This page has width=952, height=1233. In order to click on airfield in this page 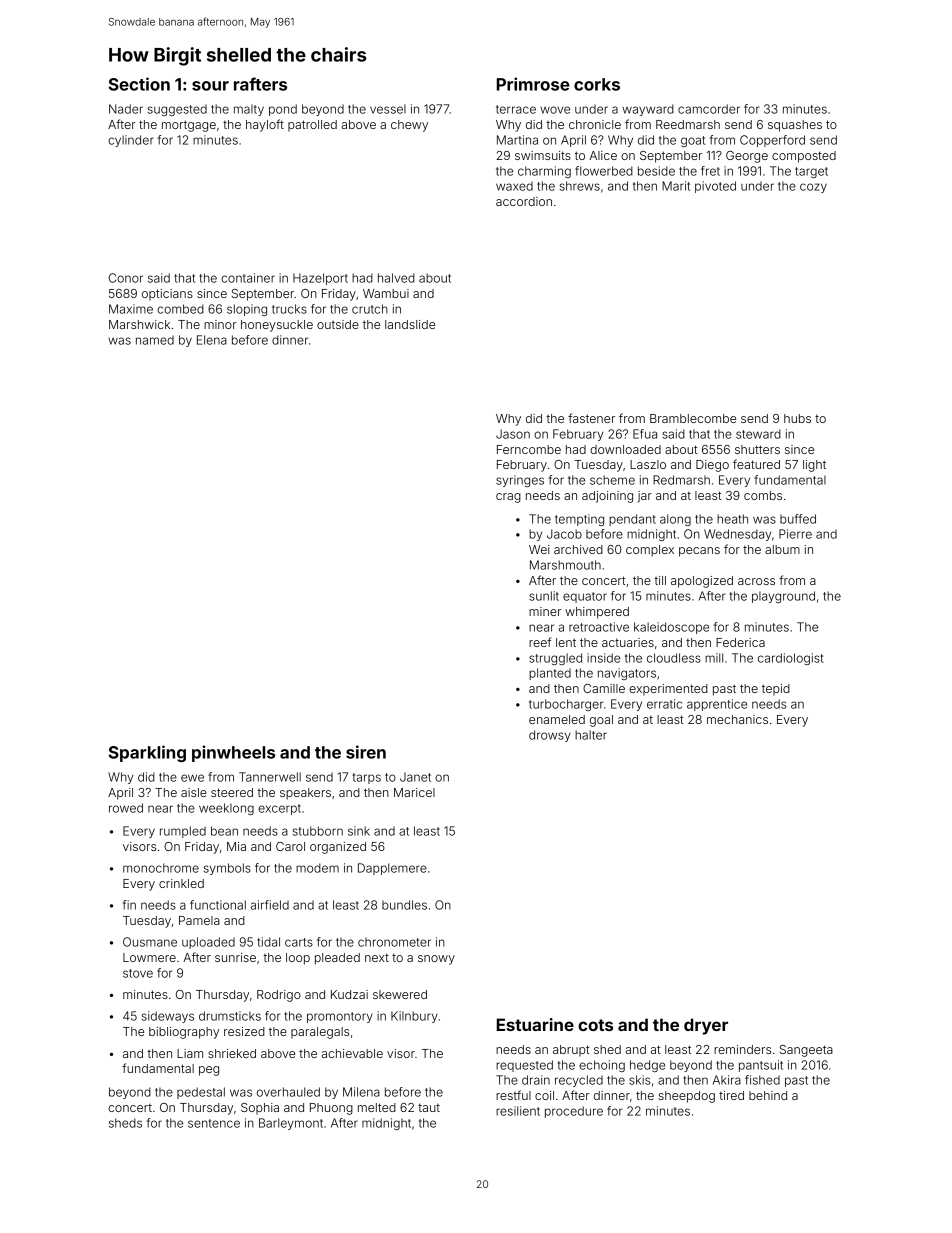, I will do `click(270, 905)`.
